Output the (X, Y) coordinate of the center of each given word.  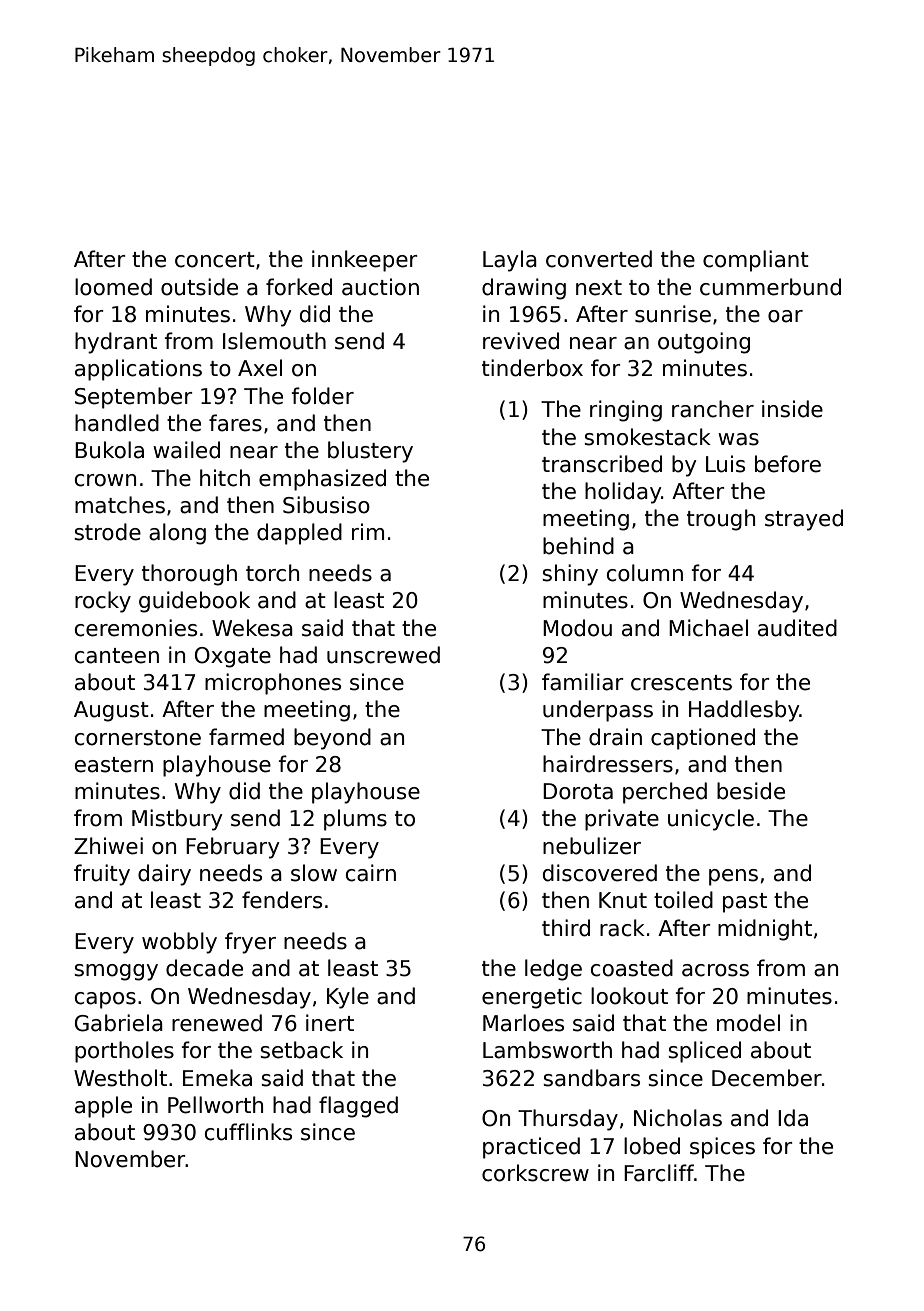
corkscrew (535, 1173)
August (111, 711)
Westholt (120, 1078)
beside (751, 791)
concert (215, 260)
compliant (756, 261)
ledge (553, 970)
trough (721, 520)
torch (272, 573)
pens (733, 877)
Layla (510, 261)
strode (107, 532)
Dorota (578, 791)
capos (105, 1000)
